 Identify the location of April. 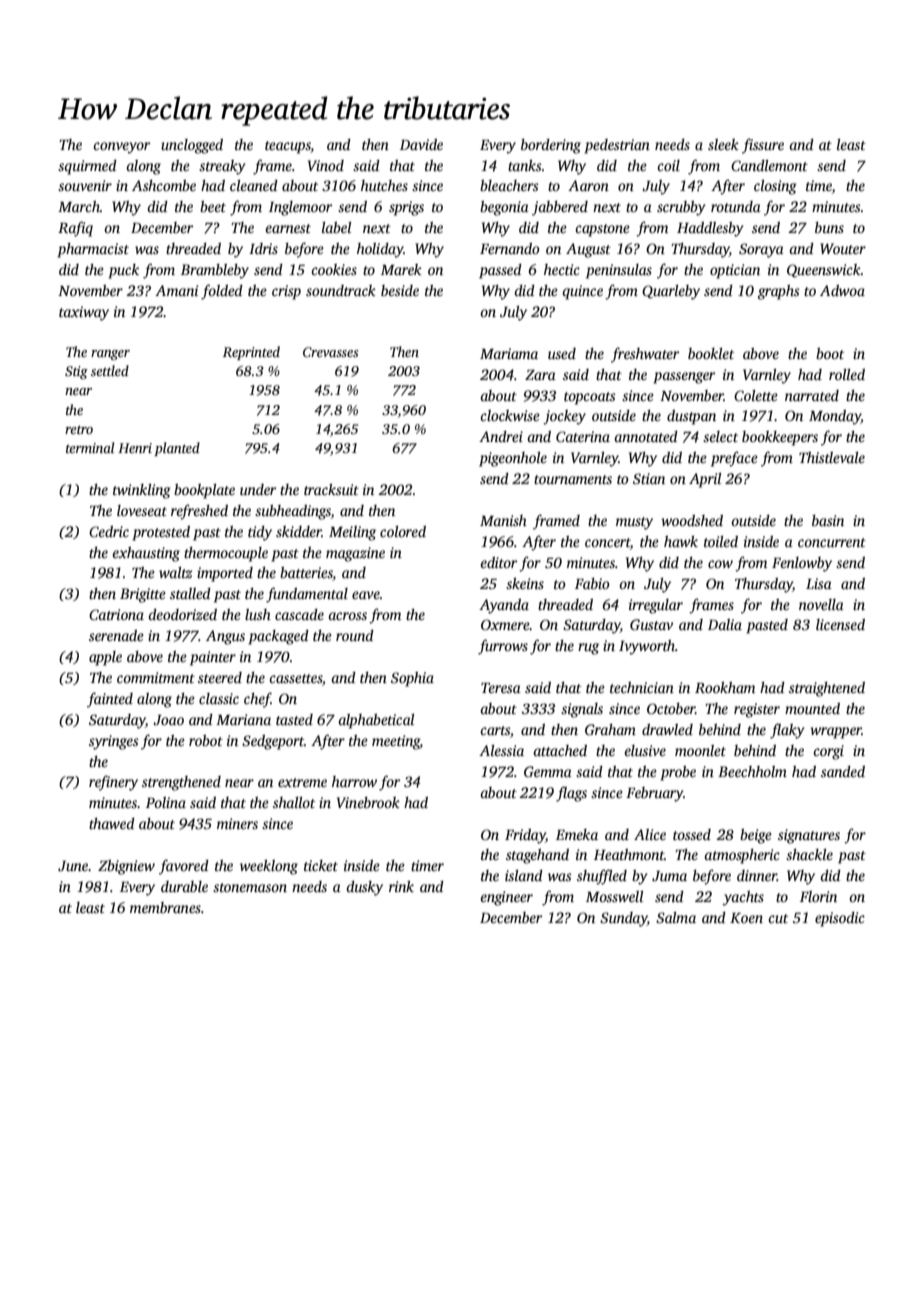
(705, 480).
